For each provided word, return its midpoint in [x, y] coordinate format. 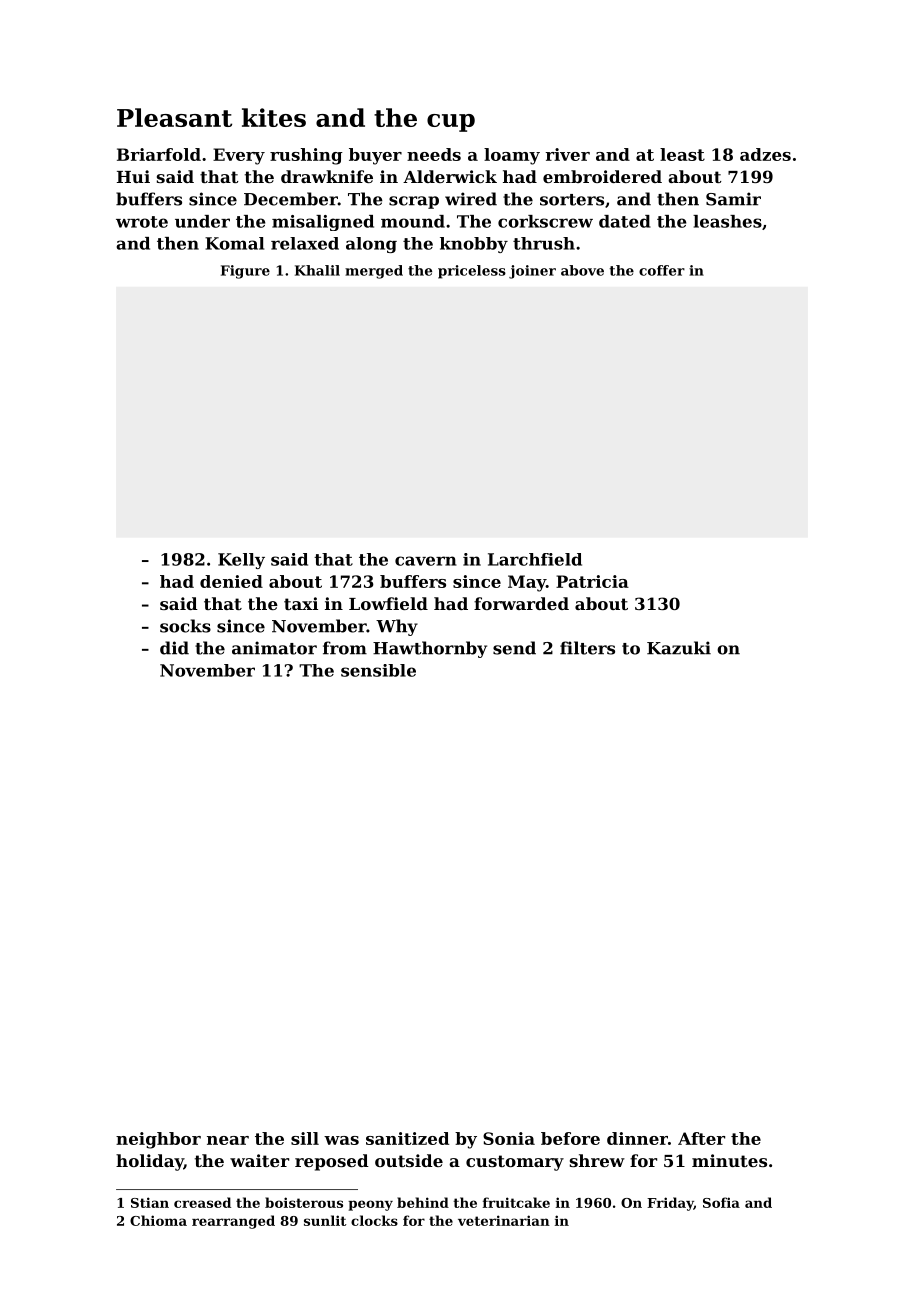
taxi [301, 603]
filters [587, 648]
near [228, 1140]
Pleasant [174, 117]
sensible [378, 670]
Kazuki [679, 648]
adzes [765, 154]
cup [451, 123]
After [701, 1138]
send [514, 648]
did [174, 648]
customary [515, 1163]
